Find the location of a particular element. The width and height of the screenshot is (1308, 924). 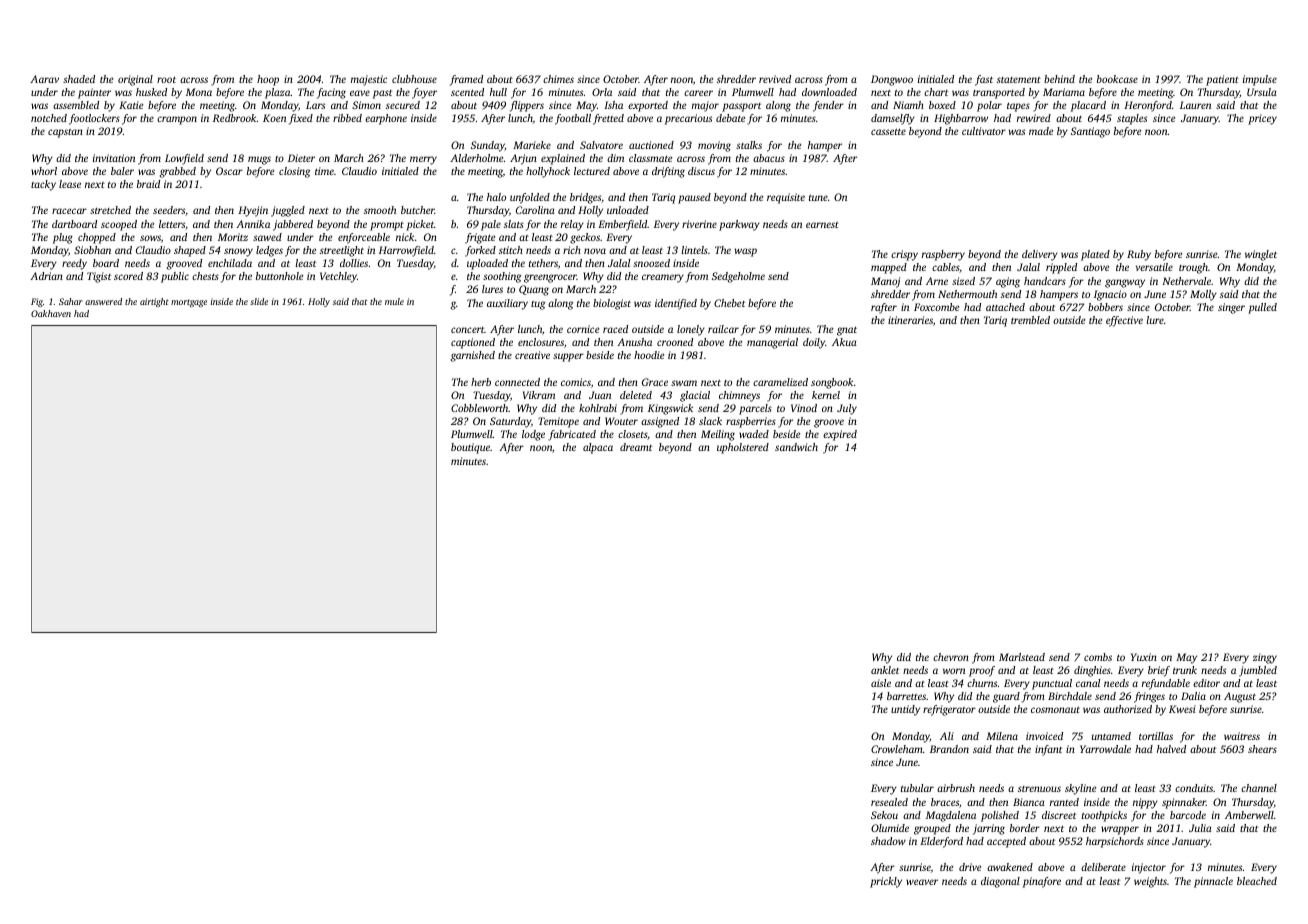

anklet is located at coordinates (885, 670).
